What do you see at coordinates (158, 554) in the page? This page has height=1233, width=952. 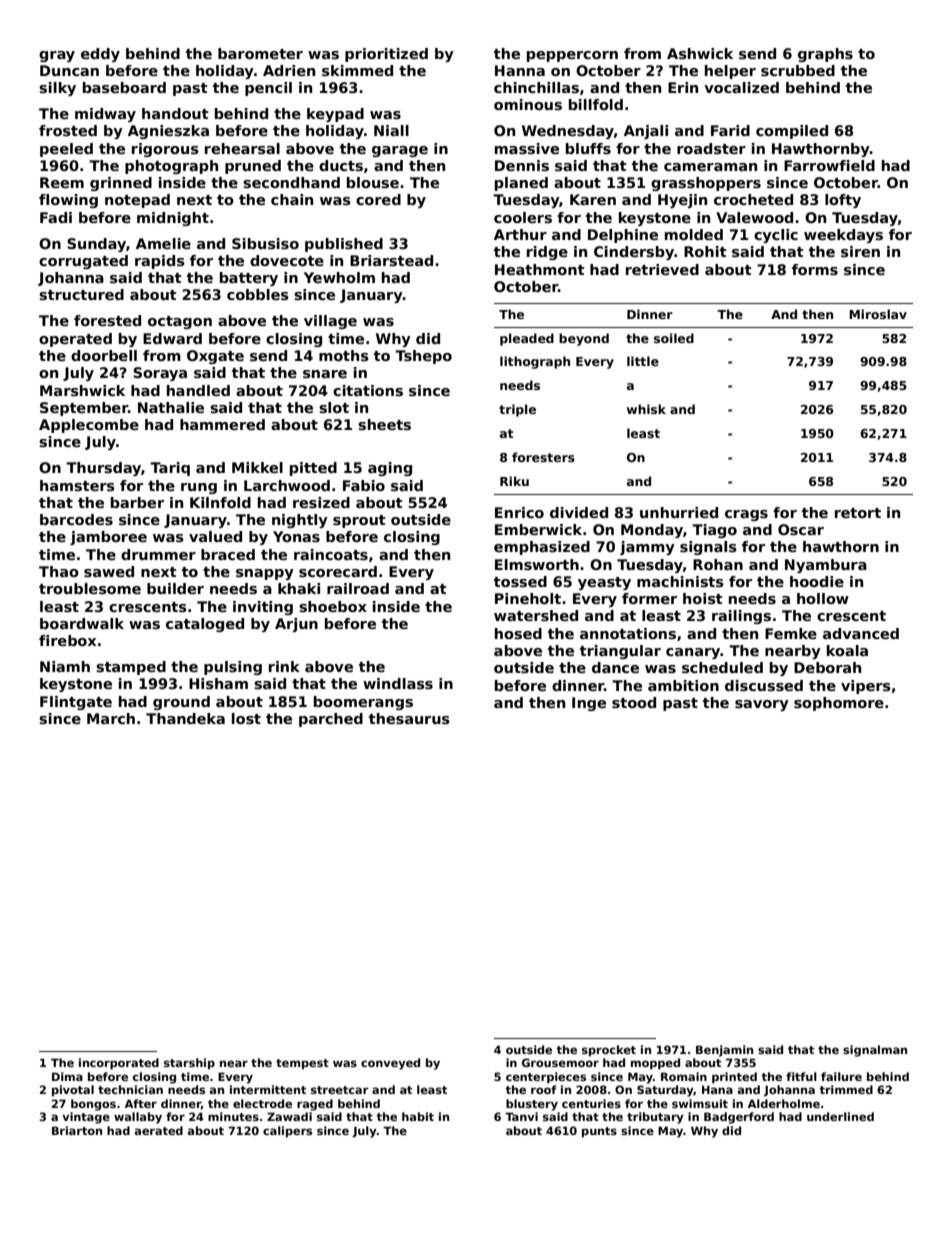 I see `drummer` at bounding box center [158, 554].
